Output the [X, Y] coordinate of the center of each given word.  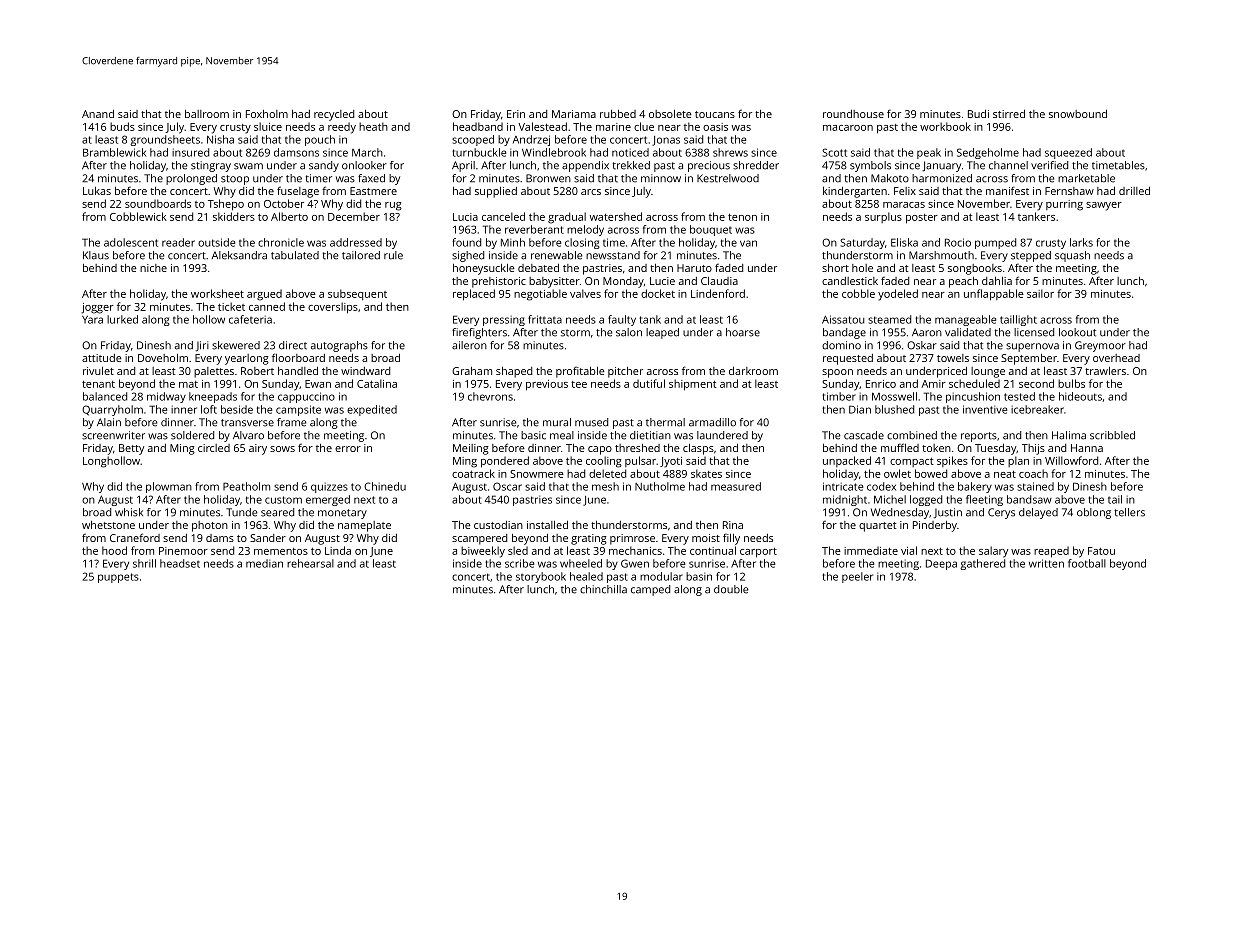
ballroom [207, 114]
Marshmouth [941, 255]
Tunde [241, 512]
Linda [338, 550]
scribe [519, 563]
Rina [733, 525]
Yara [92, 319]
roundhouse [853, 113]
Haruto [694, 268]
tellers [1130, 512]
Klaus [96, 255]
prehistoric [499, 282]
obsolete [670, 114]
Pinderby [935, 526]
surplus [883, 217]
